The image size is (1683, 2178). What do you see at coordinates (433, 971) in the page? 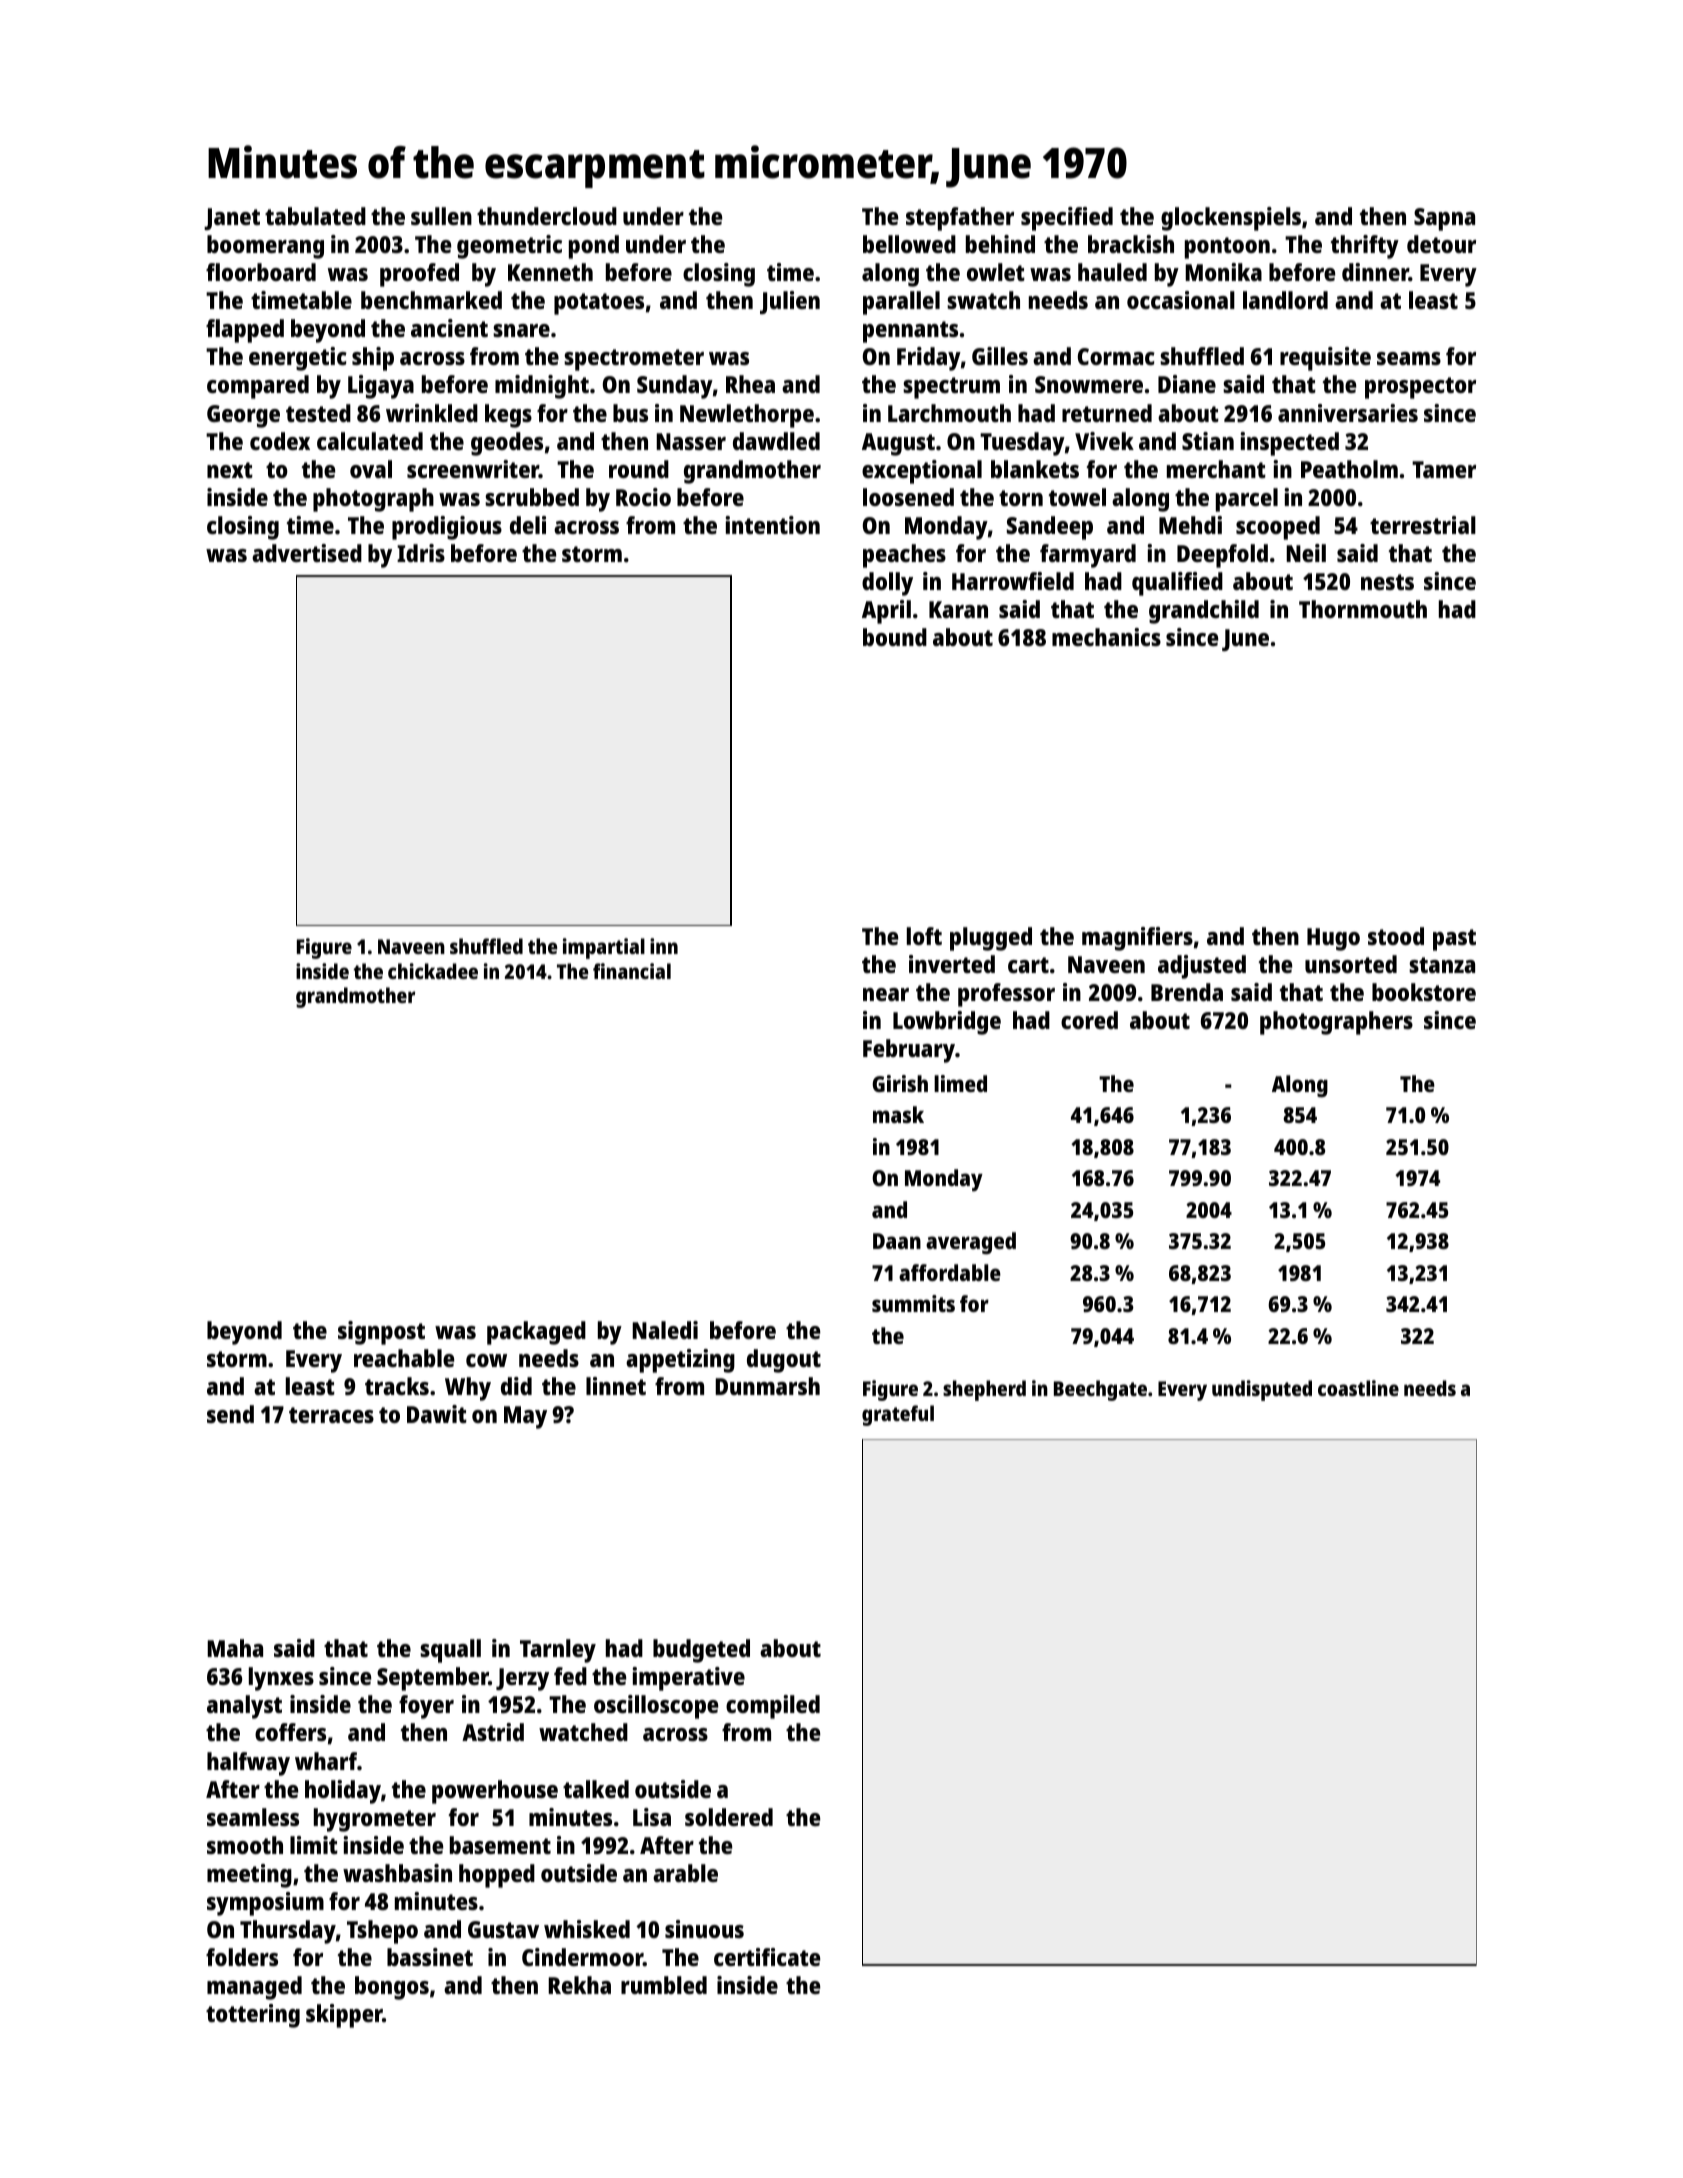
I see `chickadee` at bounding box center [433, 971].
